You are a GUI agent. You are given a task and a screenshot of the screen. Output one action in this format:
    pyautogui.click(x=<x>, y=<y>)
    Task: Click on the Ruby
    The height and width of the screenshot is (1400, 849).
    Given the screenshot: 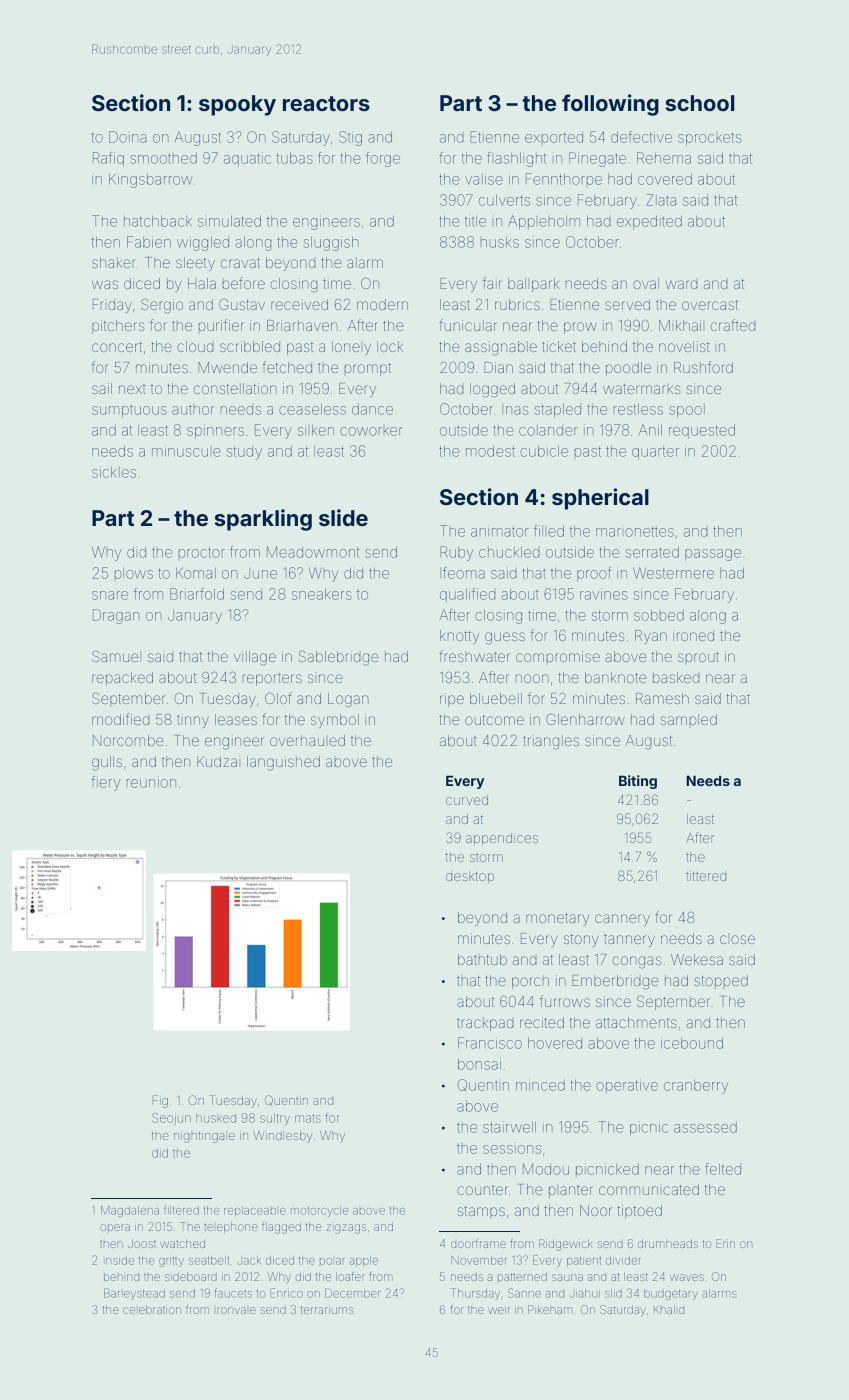 What is the action you would take?
    pyautogui.click(x=456, y=553)
